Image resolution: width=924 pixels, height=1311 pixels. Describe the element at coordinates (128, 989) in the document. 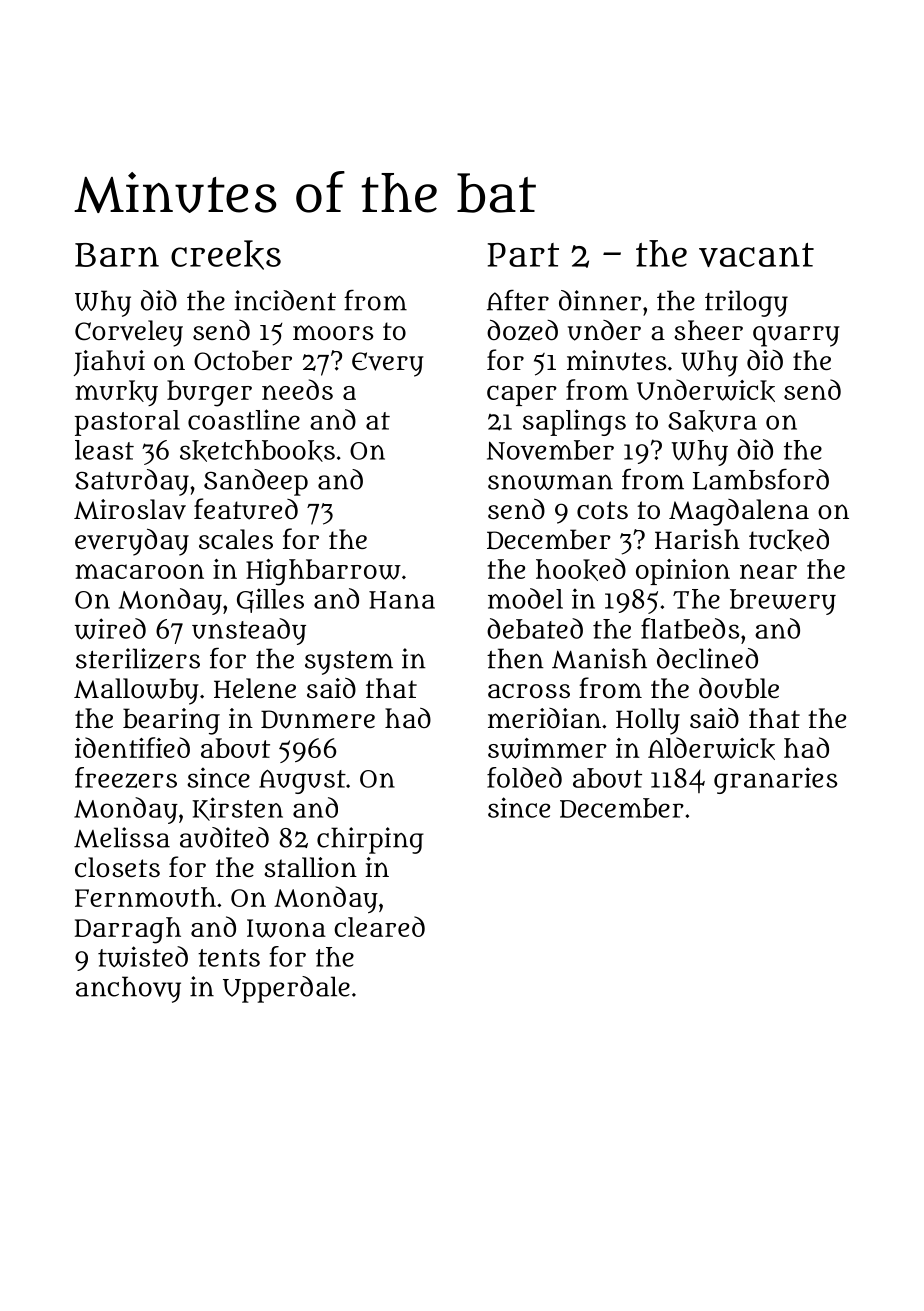

I see `anchovy` at that location.
